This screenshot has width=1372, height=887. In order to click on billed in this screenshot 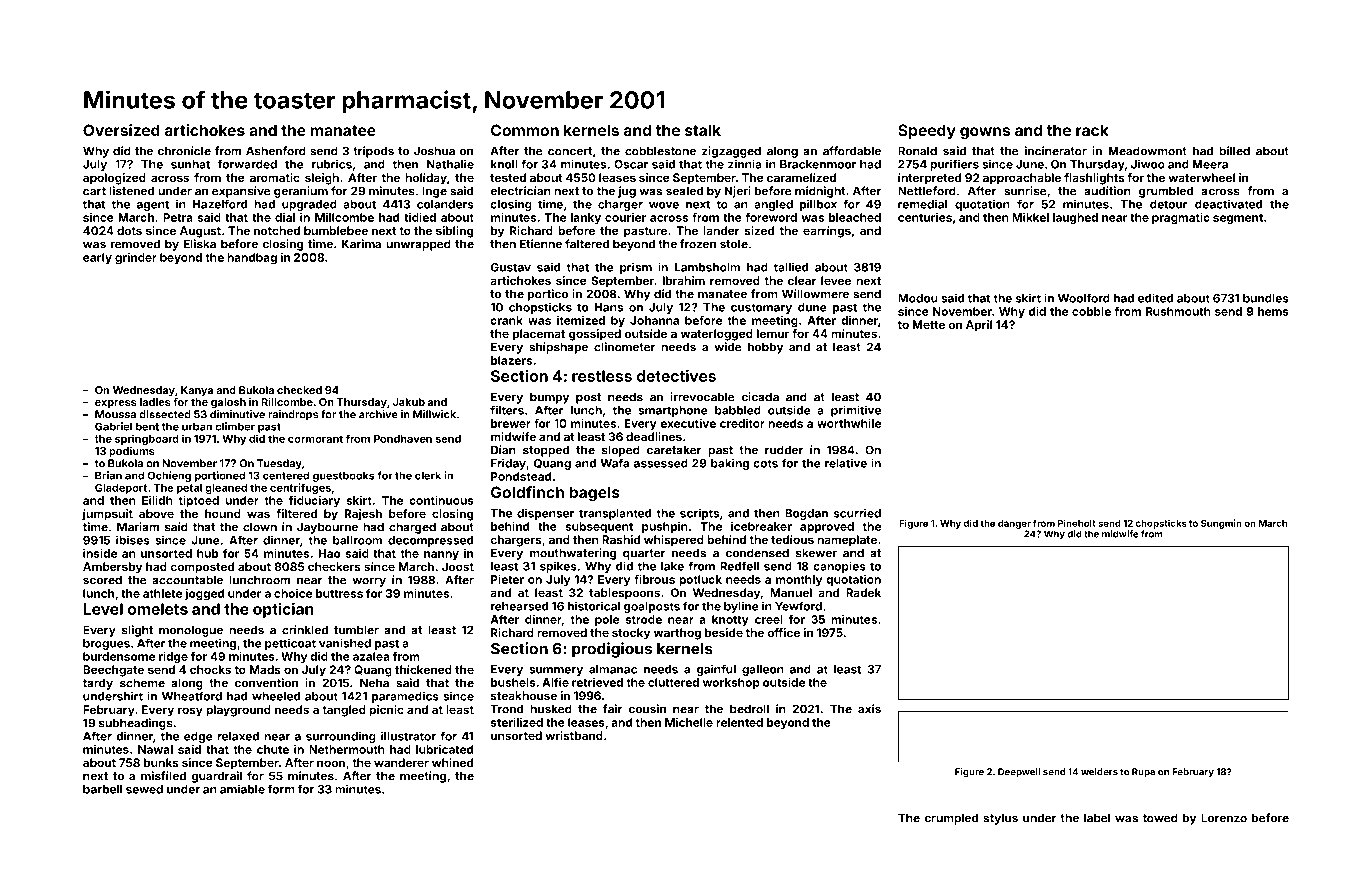, I will do `click(1234, 151)`.
